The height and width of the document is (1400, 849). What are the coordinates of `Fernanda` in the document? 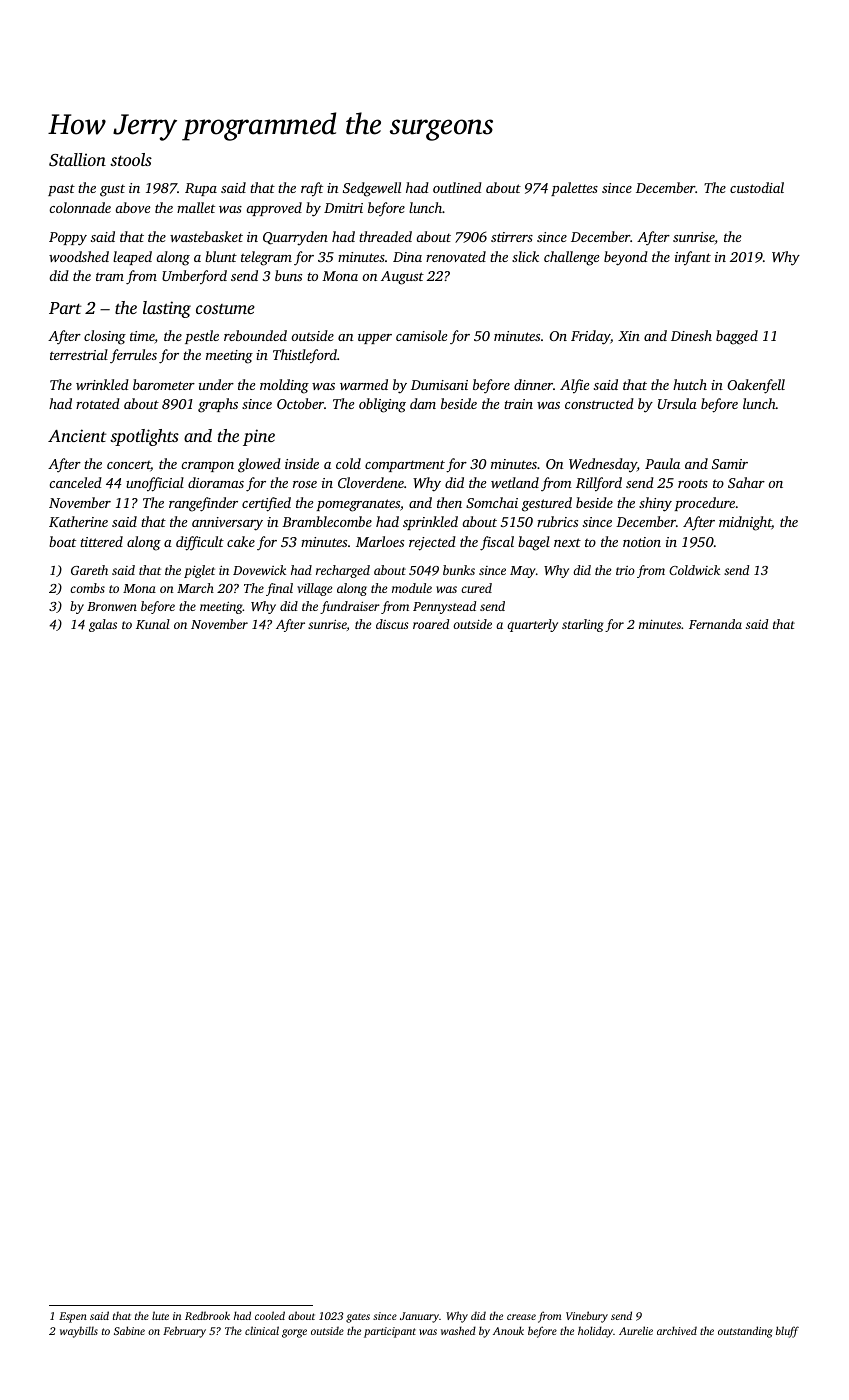 It's located at (715, 624).
